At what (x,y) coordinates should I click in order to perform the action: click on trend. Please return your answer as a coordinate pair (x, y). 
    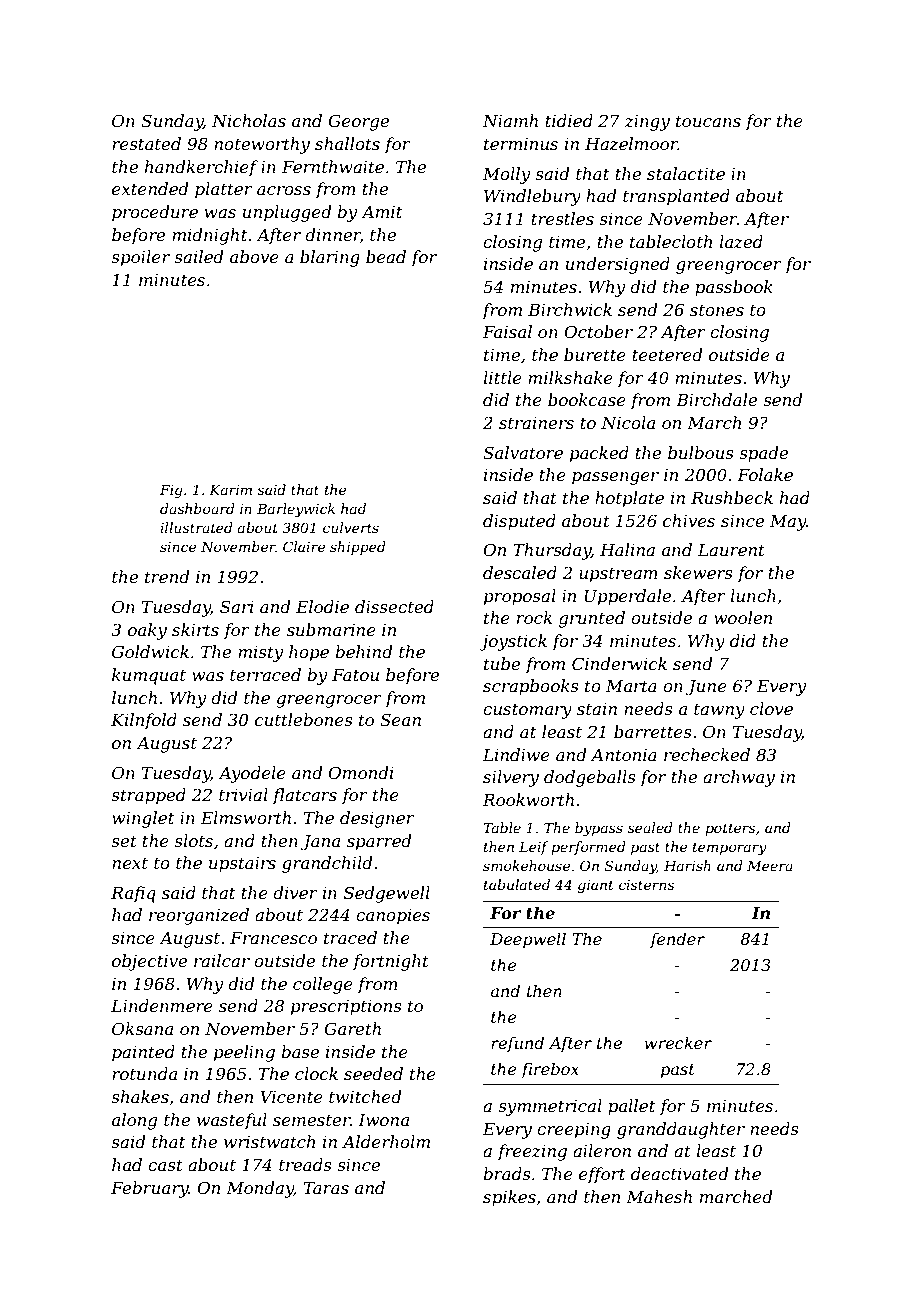
    Looking at the image, I should click on (167, 576).
